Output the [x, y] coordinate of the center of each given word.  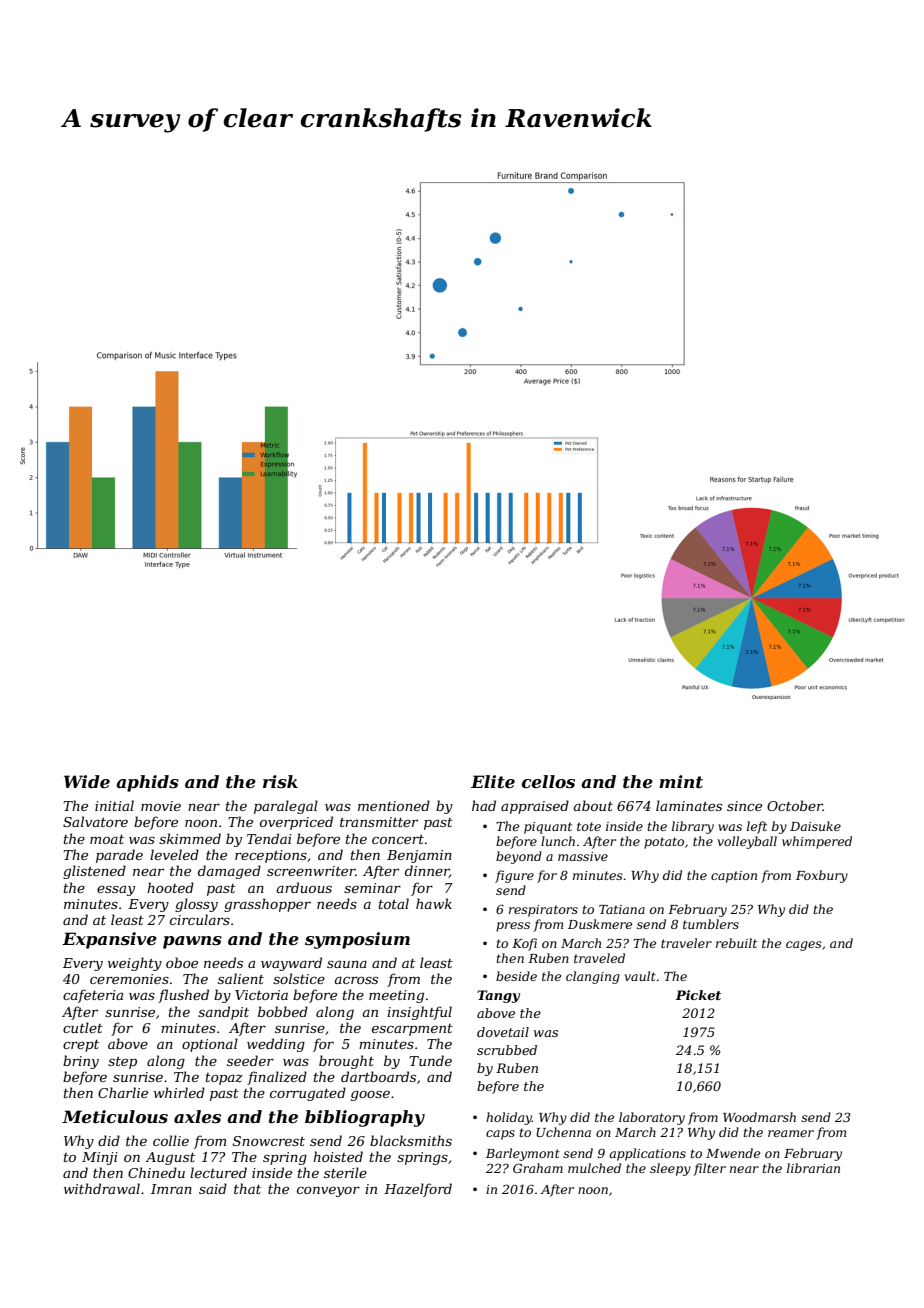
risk [280, 781]
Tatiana [622, 909]
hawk [434, 903]
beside [516, 976]
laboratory [652, 1118]
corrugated [308, 1094]
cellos [548, 782]
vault [640, 976]
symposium [357, 940]
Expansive [109, 940]
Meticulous [115, 1116]
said [213, 1188]
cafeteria [93, 996]
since [744, 806]
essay [116, 890]
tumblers [711, 924]
